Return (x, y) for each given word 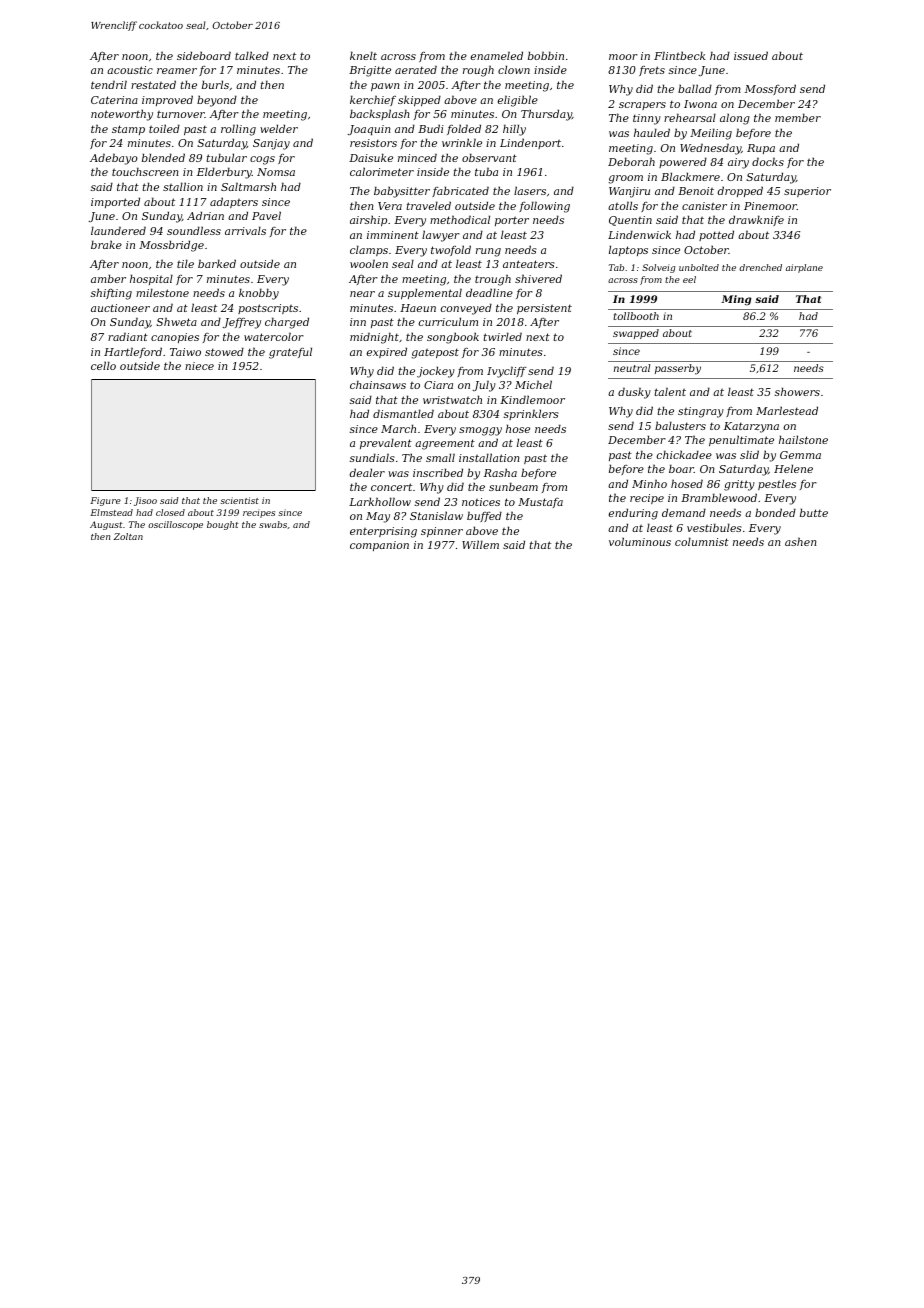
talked (252, 55)
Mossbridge (171, 246)
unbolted (699, 267)
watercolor (274, 336)
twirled (503, 336)
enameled (497, 55)
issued (751, 55)
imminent (393, 235)
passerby (678, 369)
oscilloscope (175, 525)
